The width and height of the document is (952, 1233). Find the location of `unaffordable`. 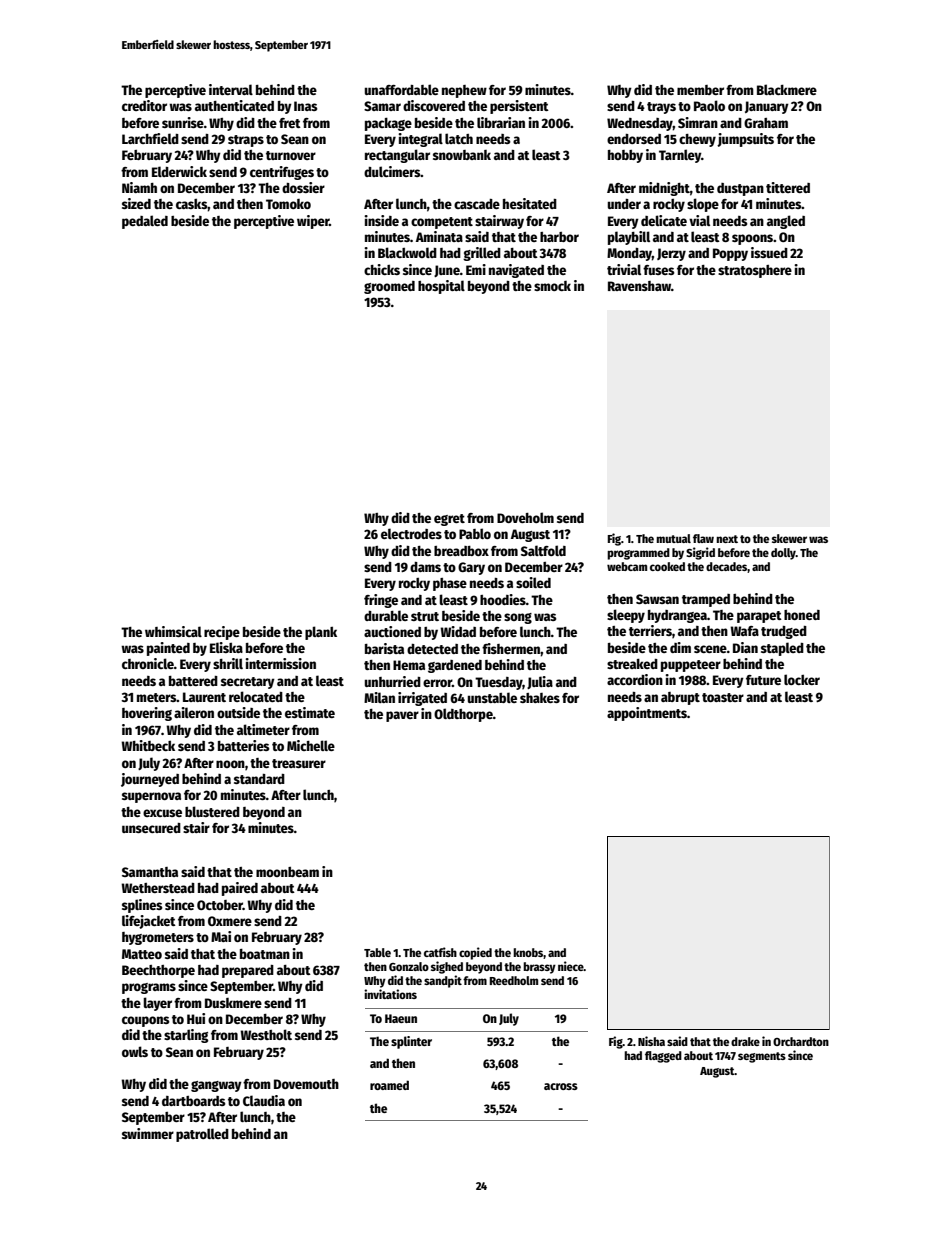

unaffordable is located at coordinates (402, 89).
